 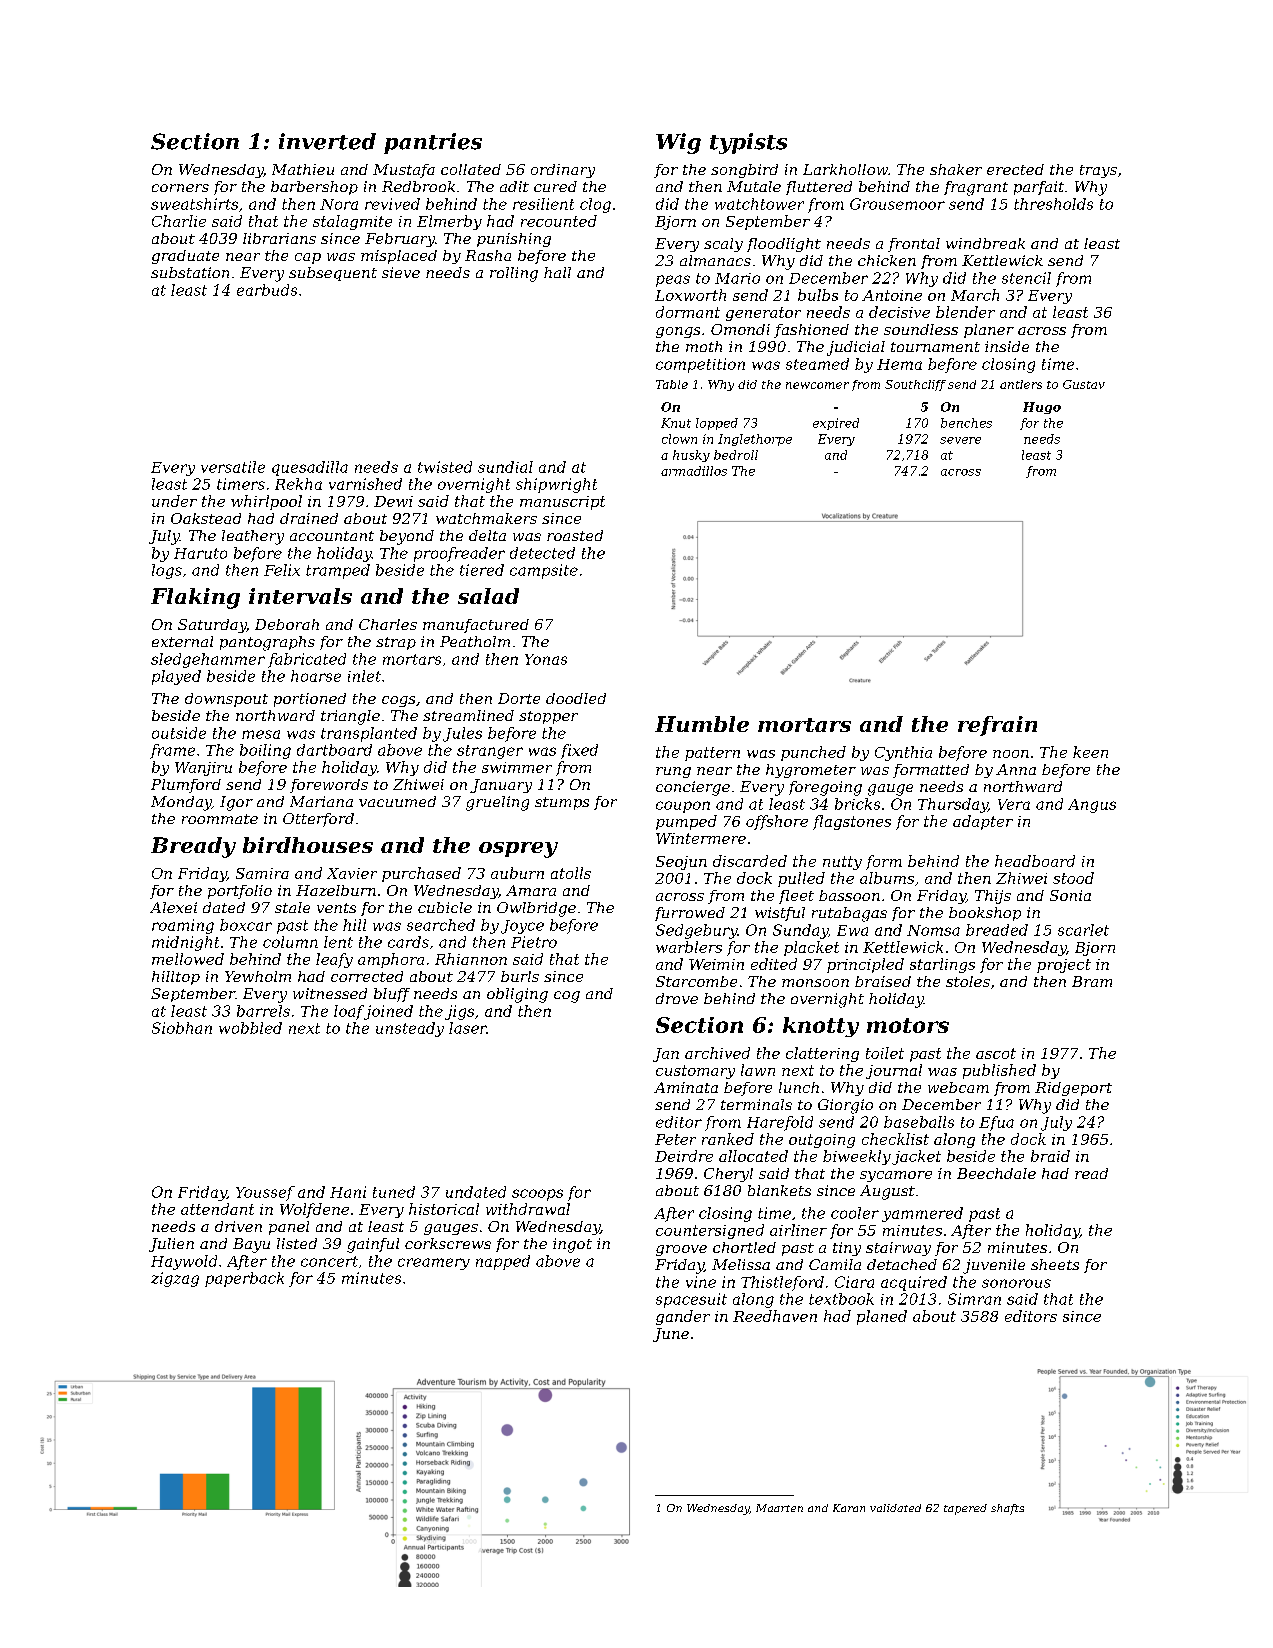 I want to click on stencil, so click(x=1026, y=278).
